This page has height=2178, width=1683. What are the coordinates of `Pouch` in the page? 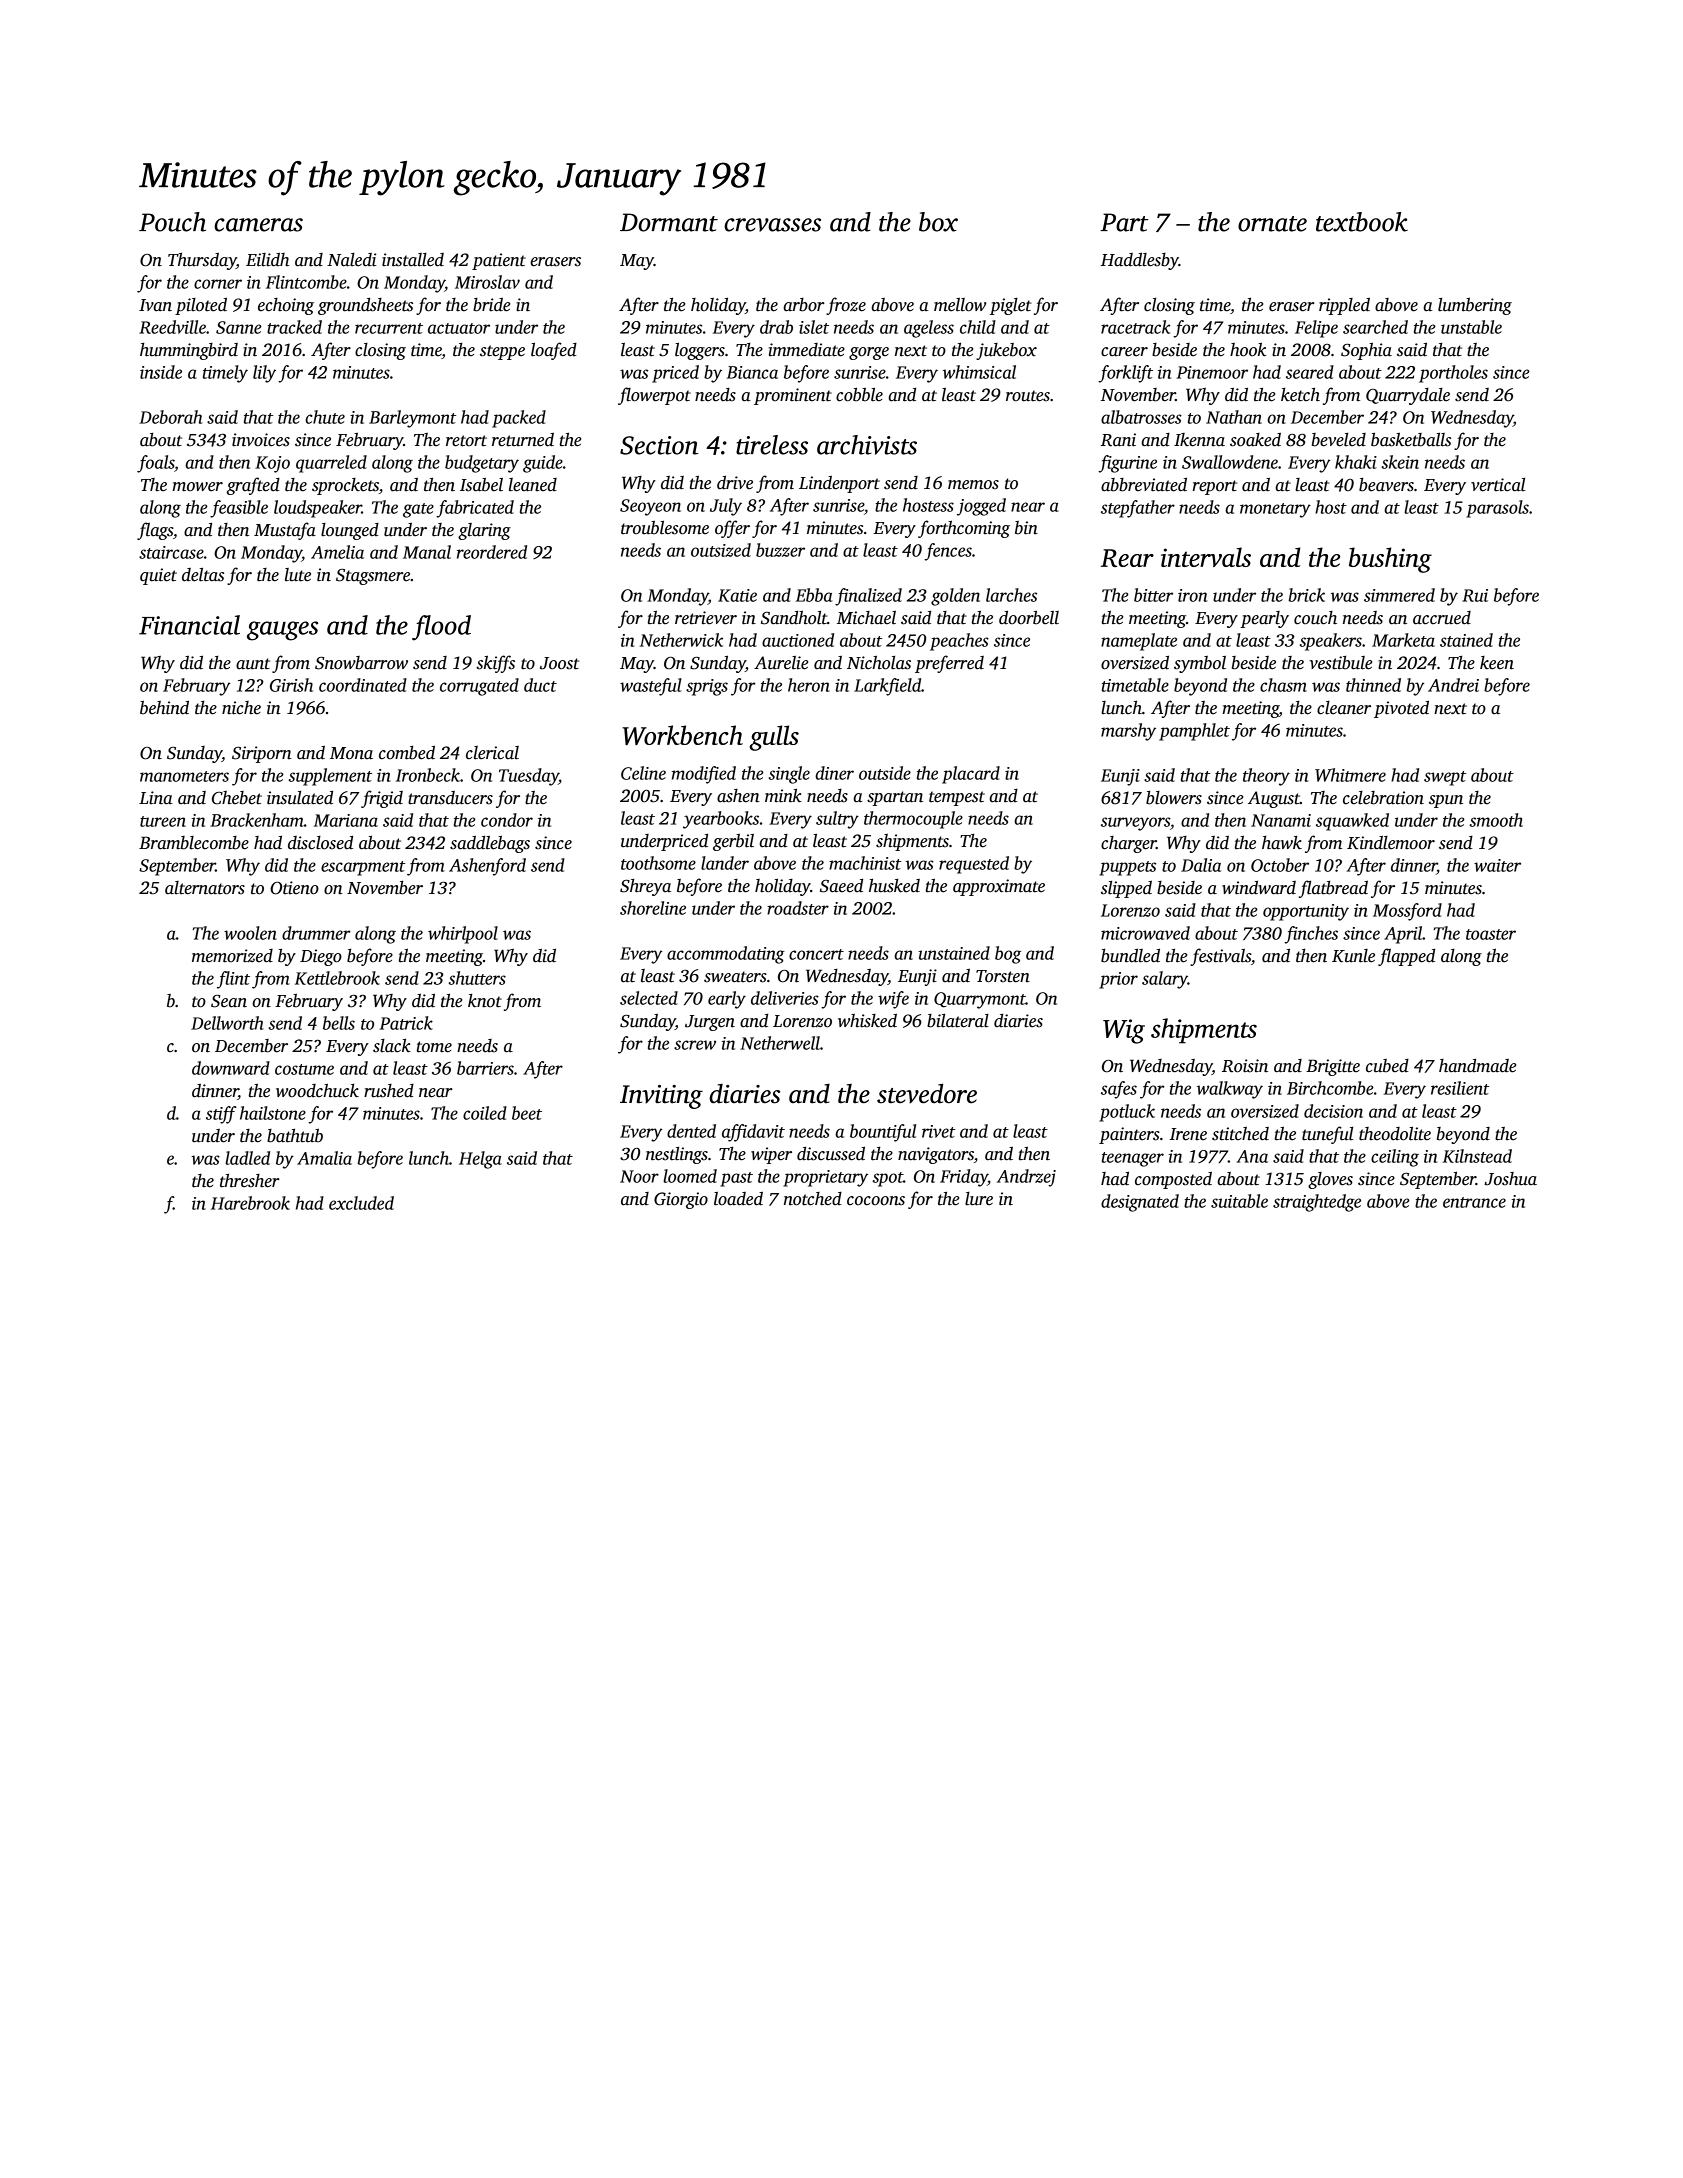 It's located at (172, 222).
